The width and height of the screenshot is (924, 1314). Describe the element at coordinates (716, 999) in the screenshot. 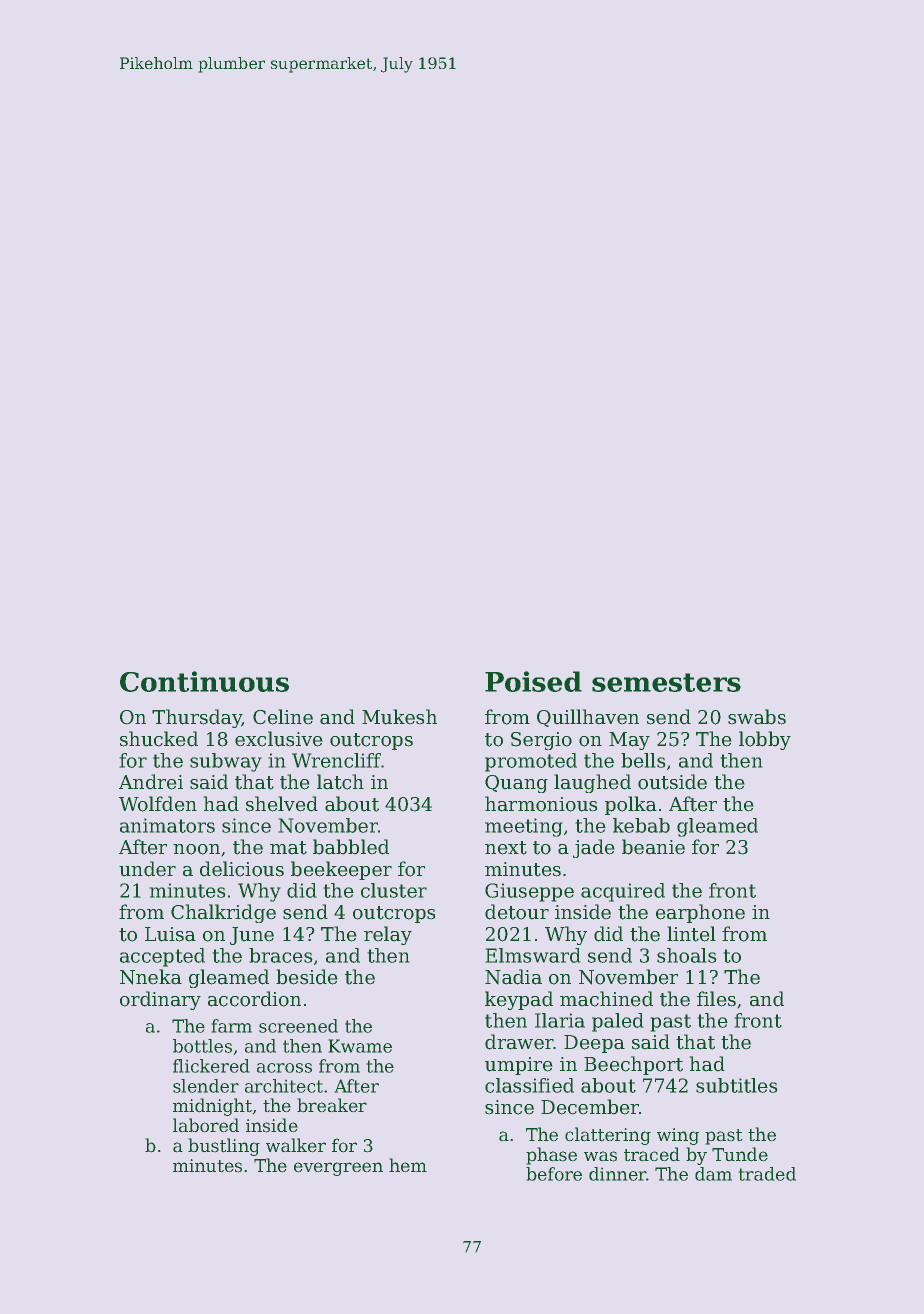

I see `files` at that location.
